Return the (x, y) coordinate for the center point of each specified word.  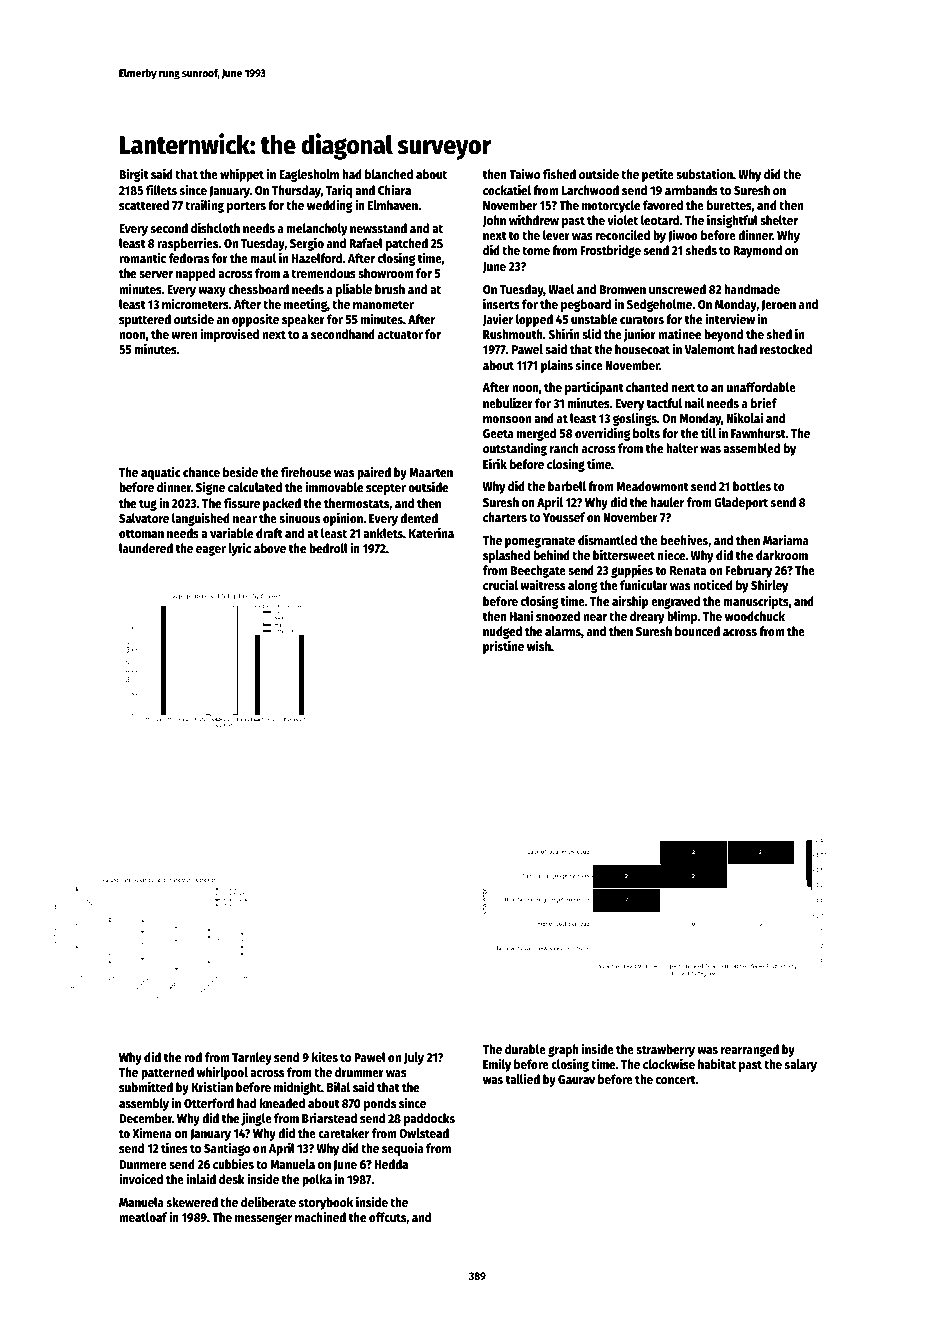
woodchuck (755, 616)
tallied (523, 1079)
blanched (389, 174)
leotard (660, 220)
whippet (242, 175)
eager (211, 550)
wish (539, 645)
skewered (192, 1202)
